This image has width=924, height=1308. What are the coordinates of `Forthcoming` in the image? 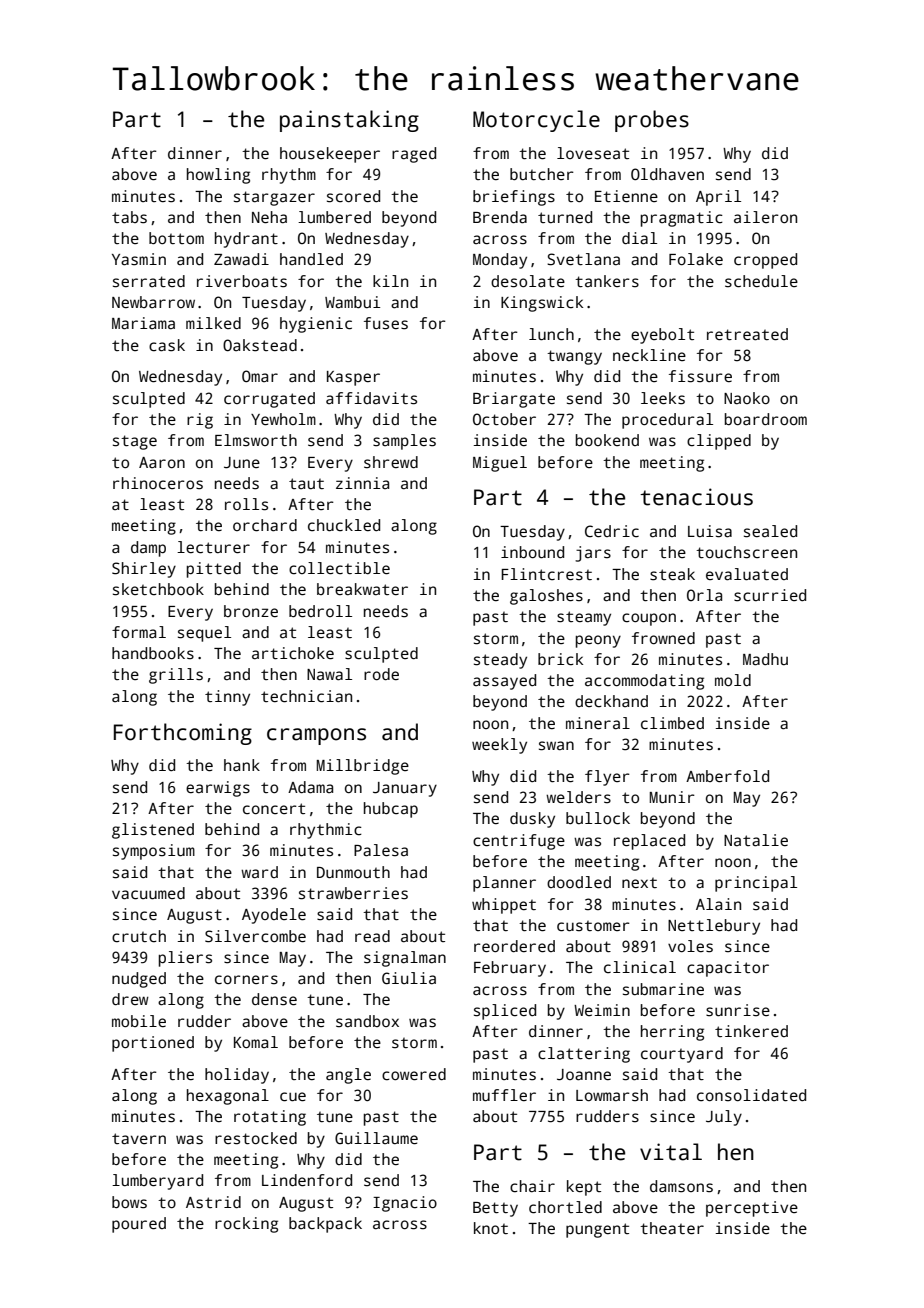 It's located at (183, 734).
